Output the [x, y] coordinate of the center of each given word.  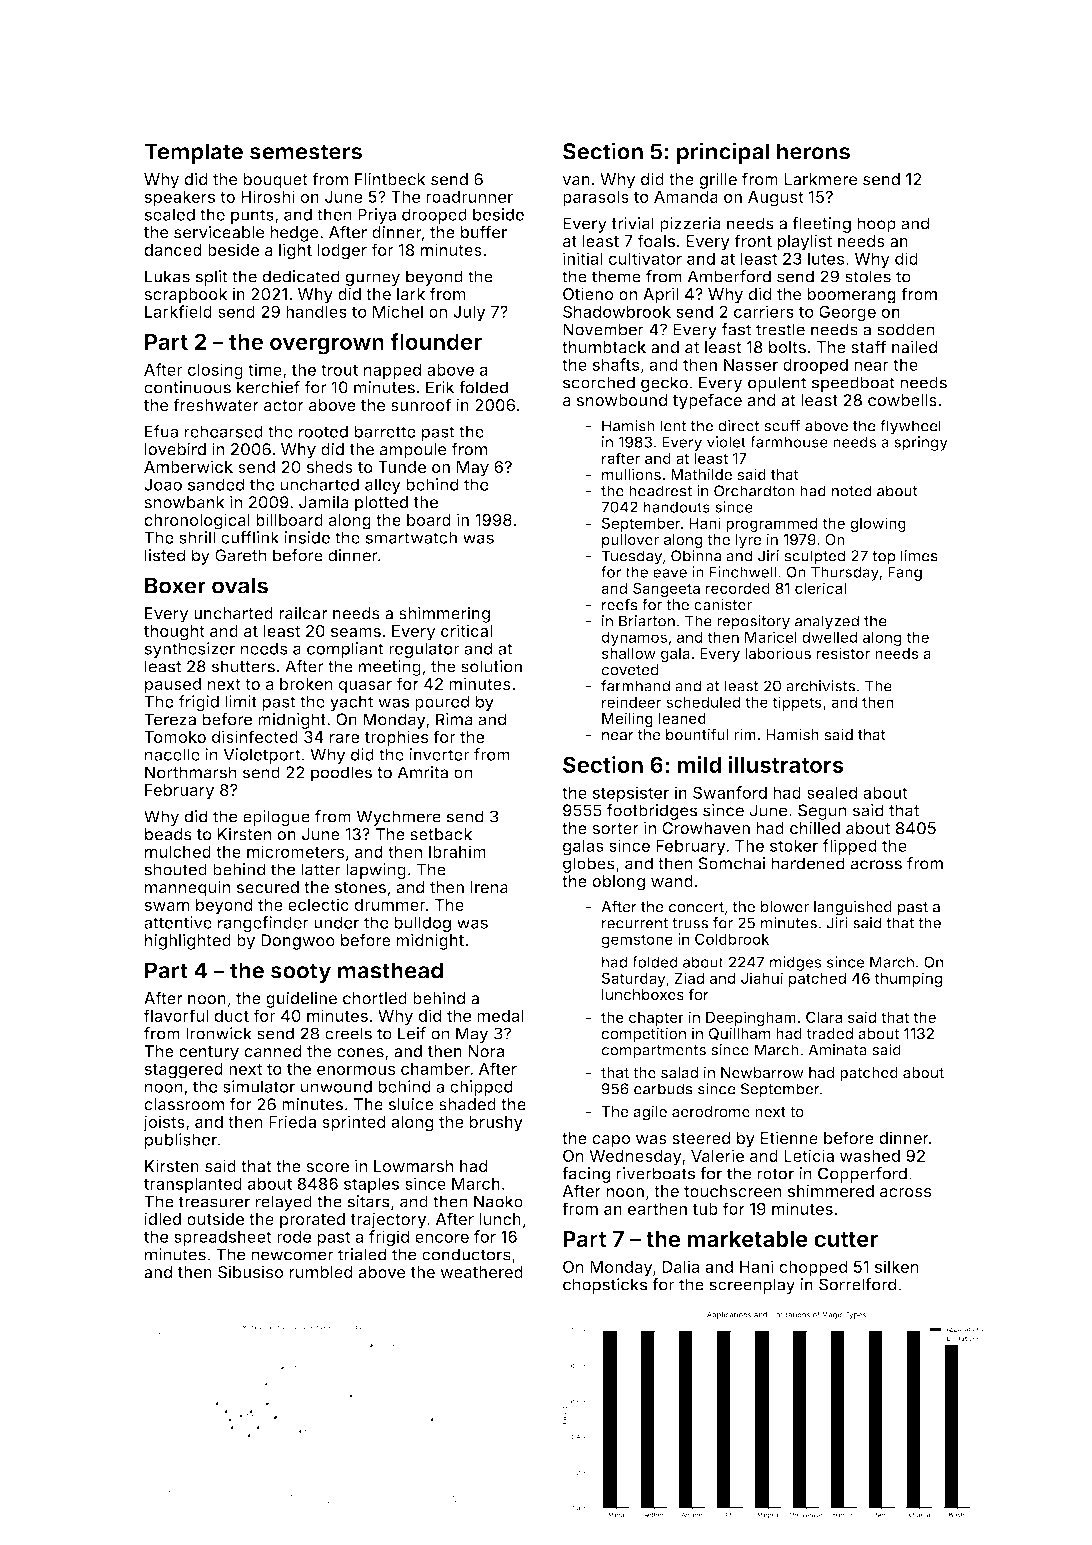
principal [723, 153]
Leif [412, 1033]
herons [813, 151]
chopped [813, 1268]
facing [586, 1175]
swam [166, 906]
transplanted [193, 1185]
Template [193, 153]
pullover [630, 541]
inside [307, 537]
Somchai [731, 863]
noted [852, 491]
